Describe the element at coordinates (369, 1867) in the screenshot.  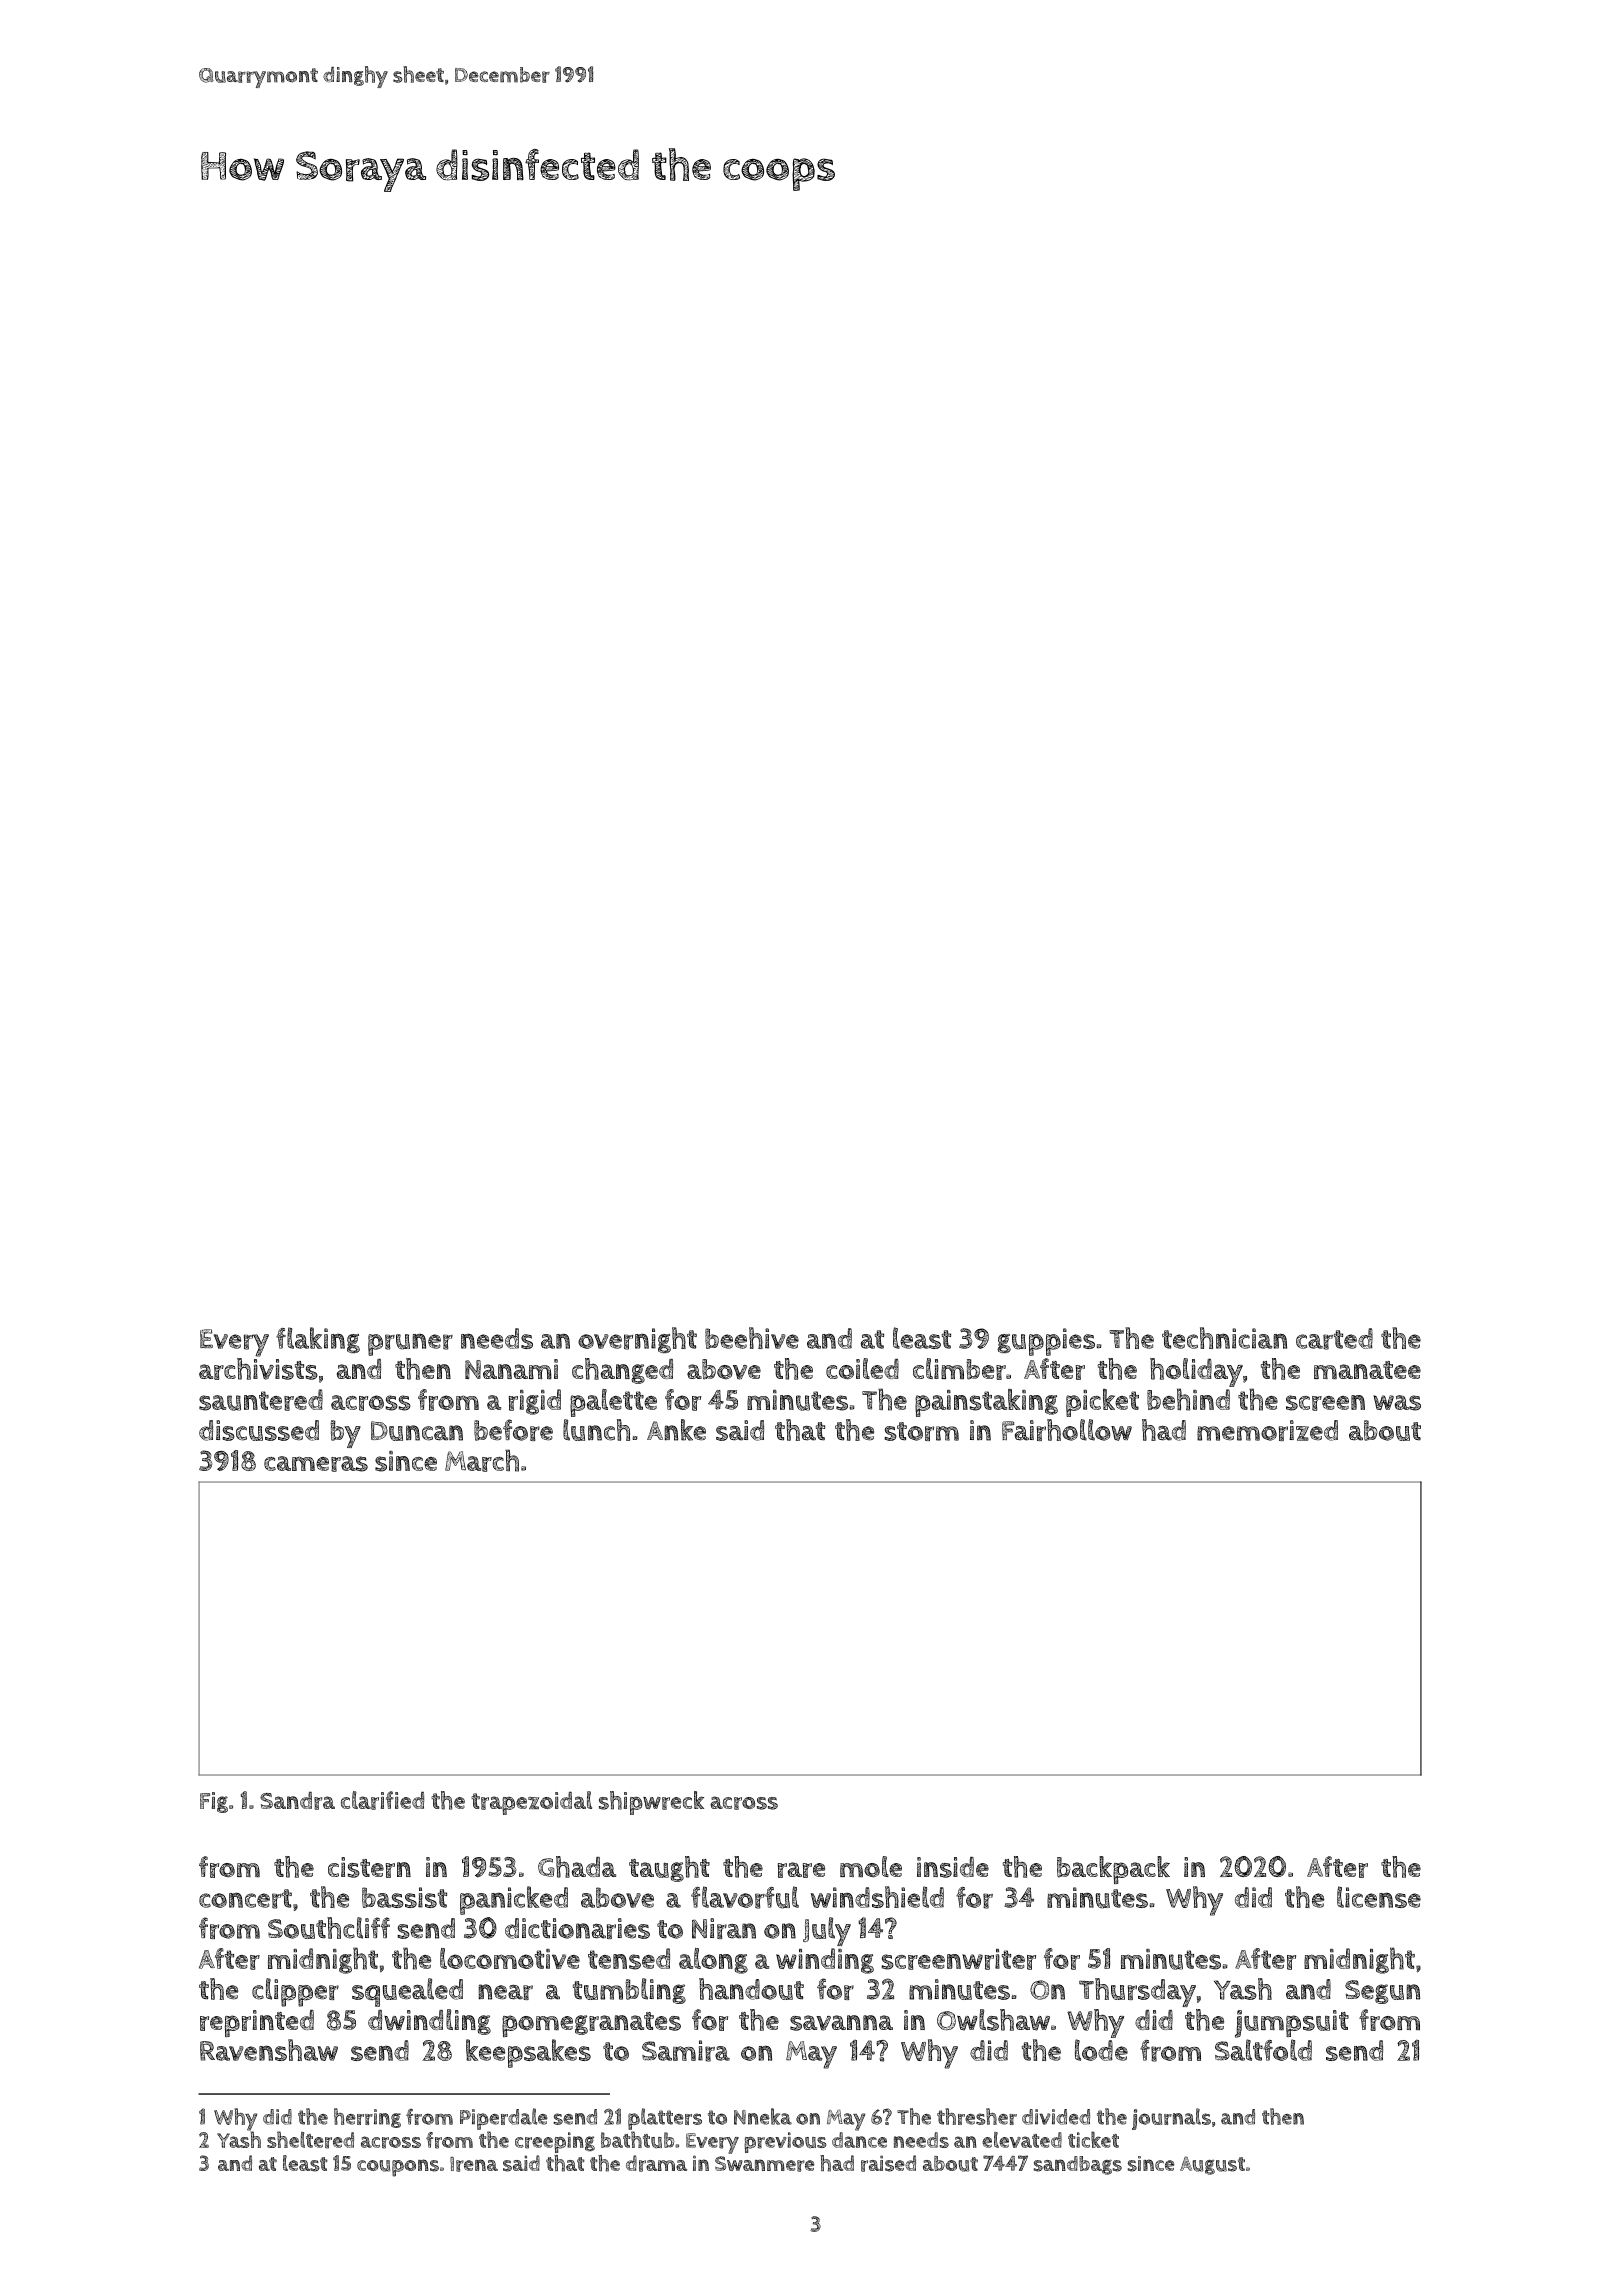
I see `cistern` at that location.
